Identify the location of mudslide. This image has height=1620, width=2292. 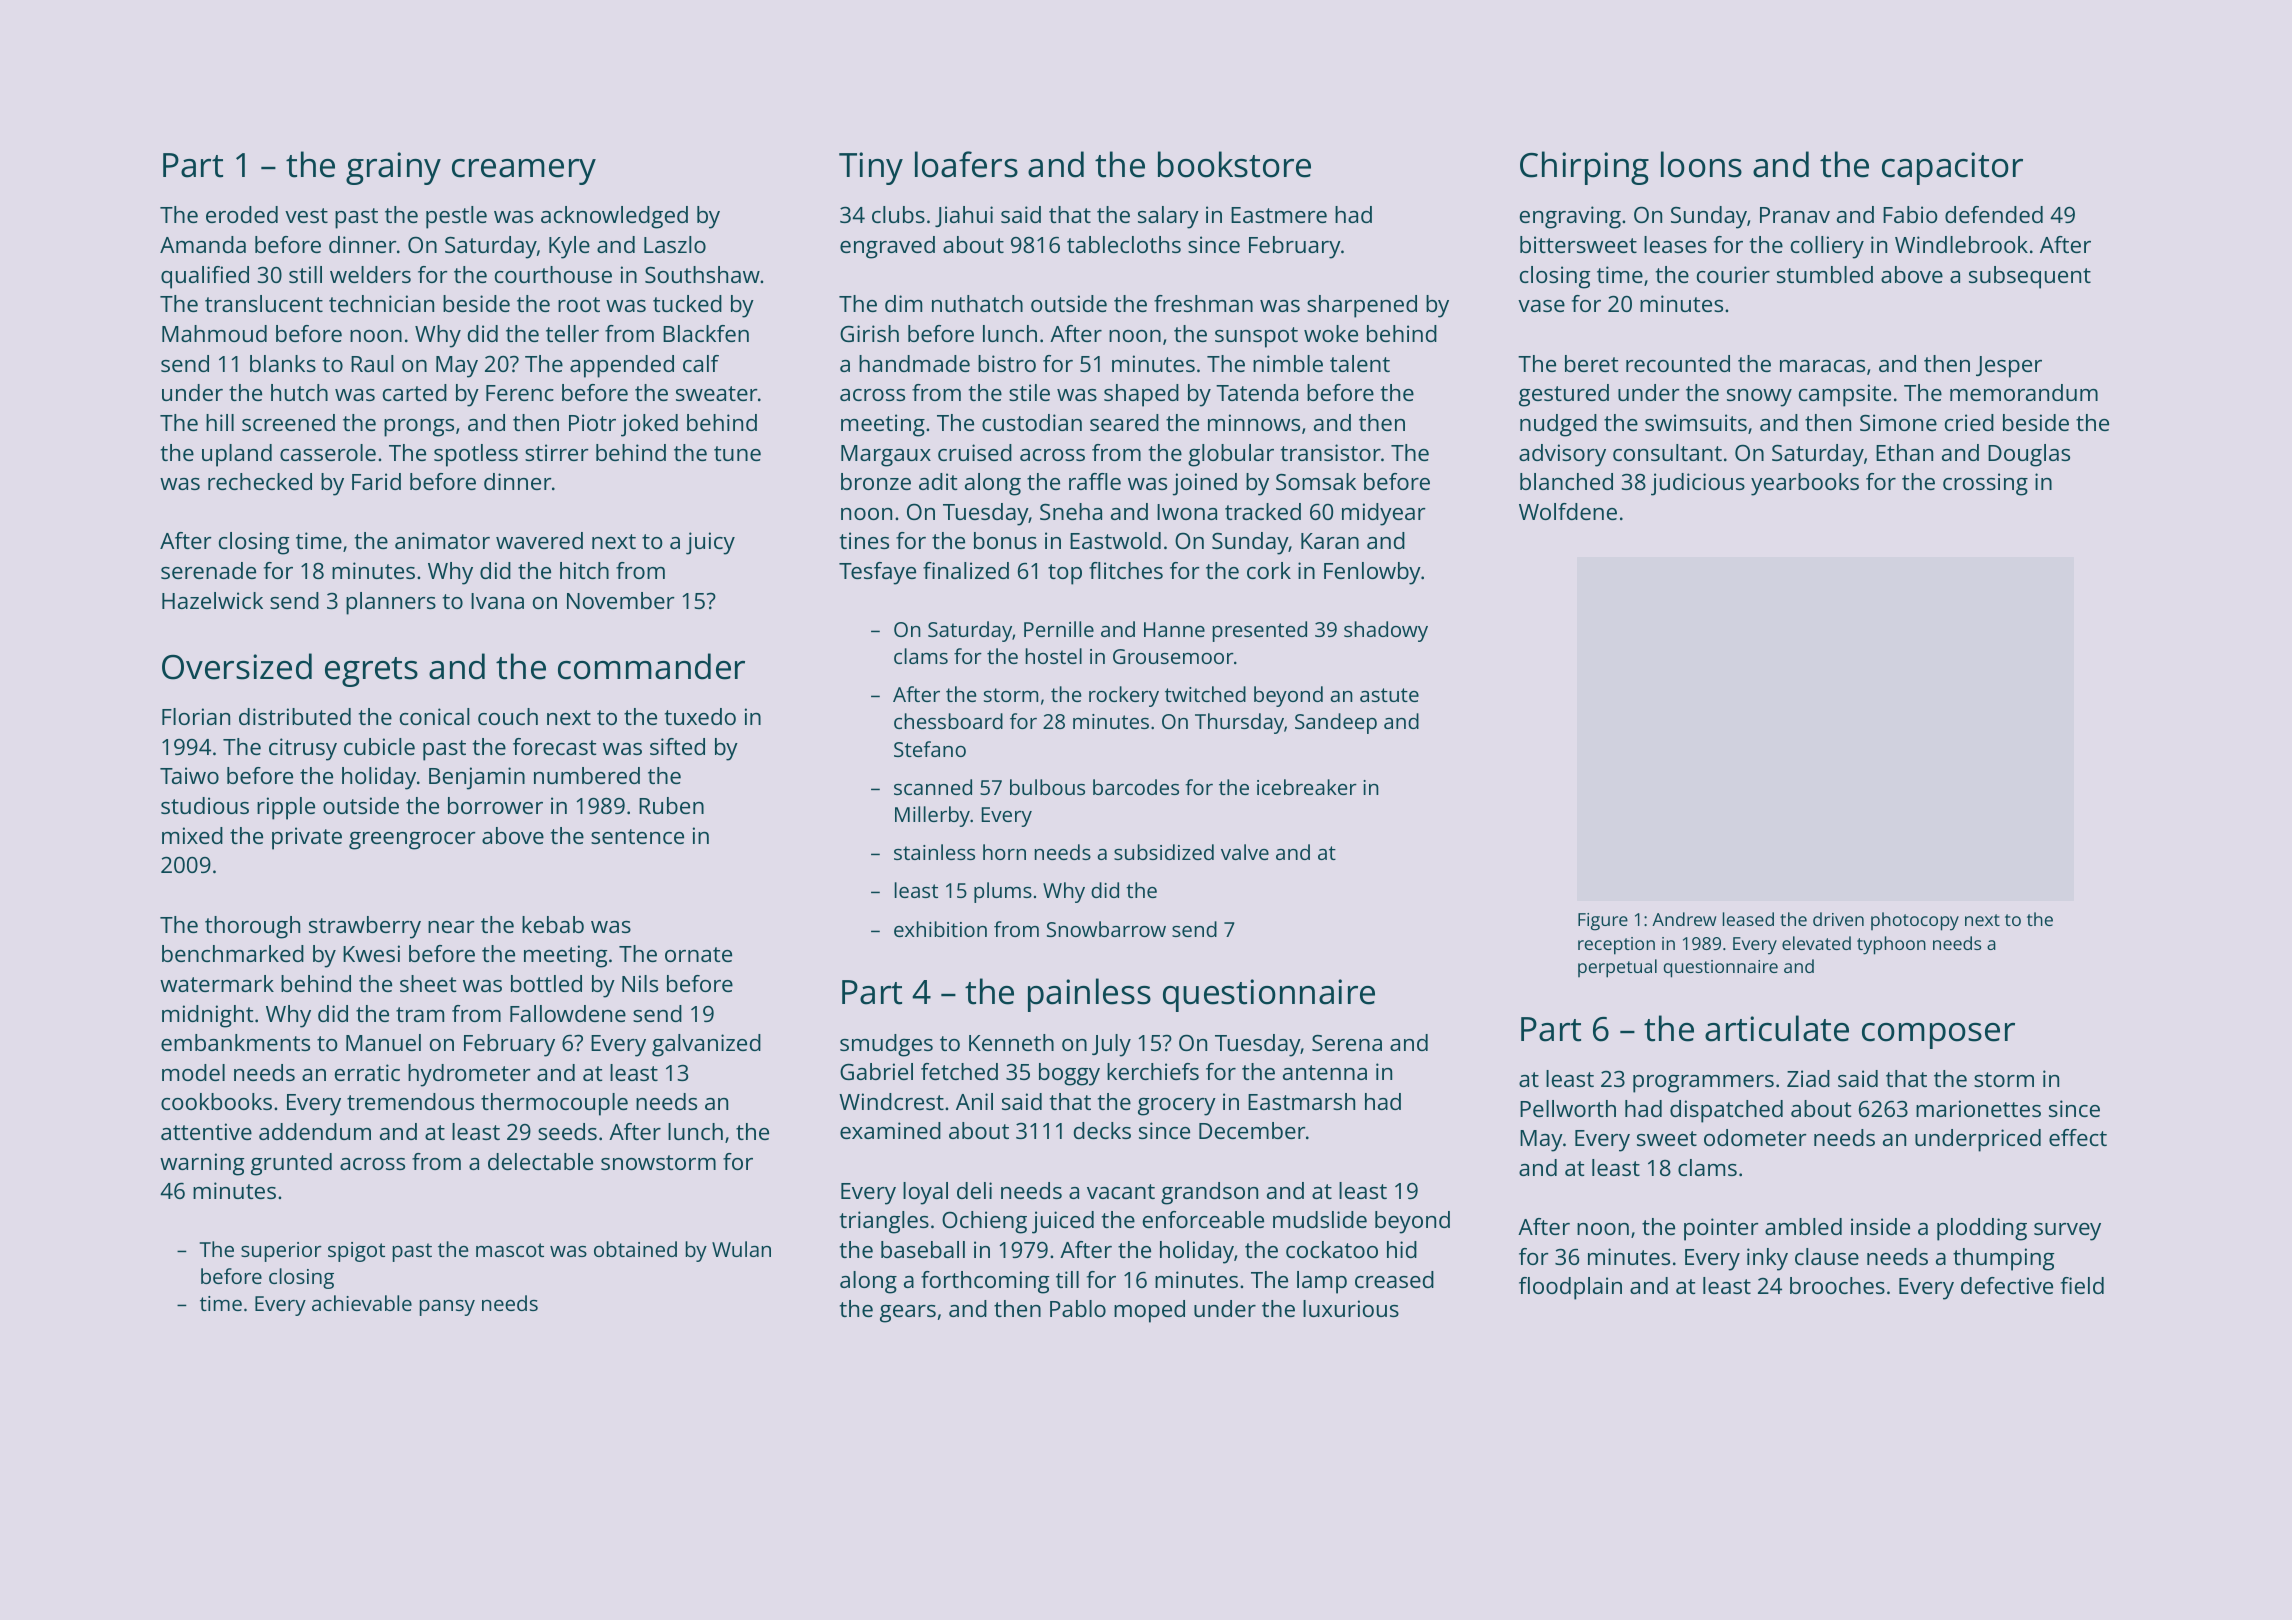
(1320, 1219).
